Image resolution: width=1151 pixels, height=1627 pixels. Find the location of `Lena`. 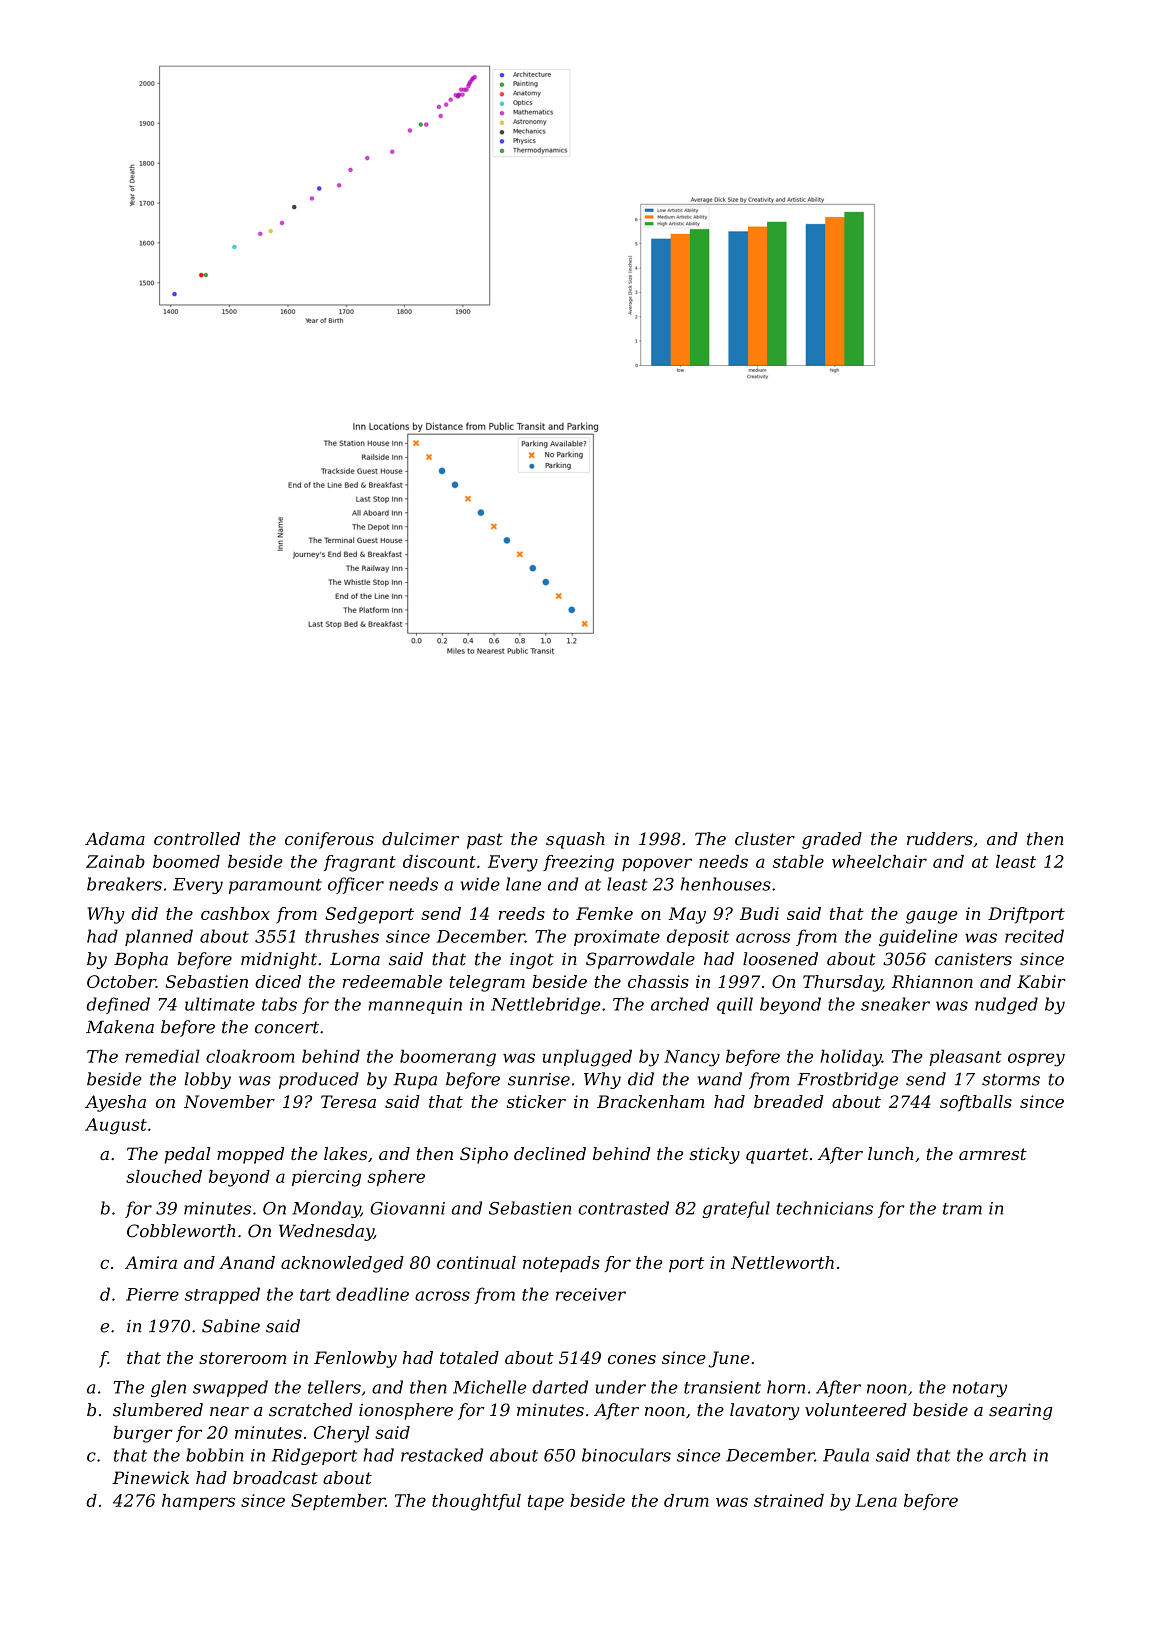

Lena is located at coordinates (876, 1500).
